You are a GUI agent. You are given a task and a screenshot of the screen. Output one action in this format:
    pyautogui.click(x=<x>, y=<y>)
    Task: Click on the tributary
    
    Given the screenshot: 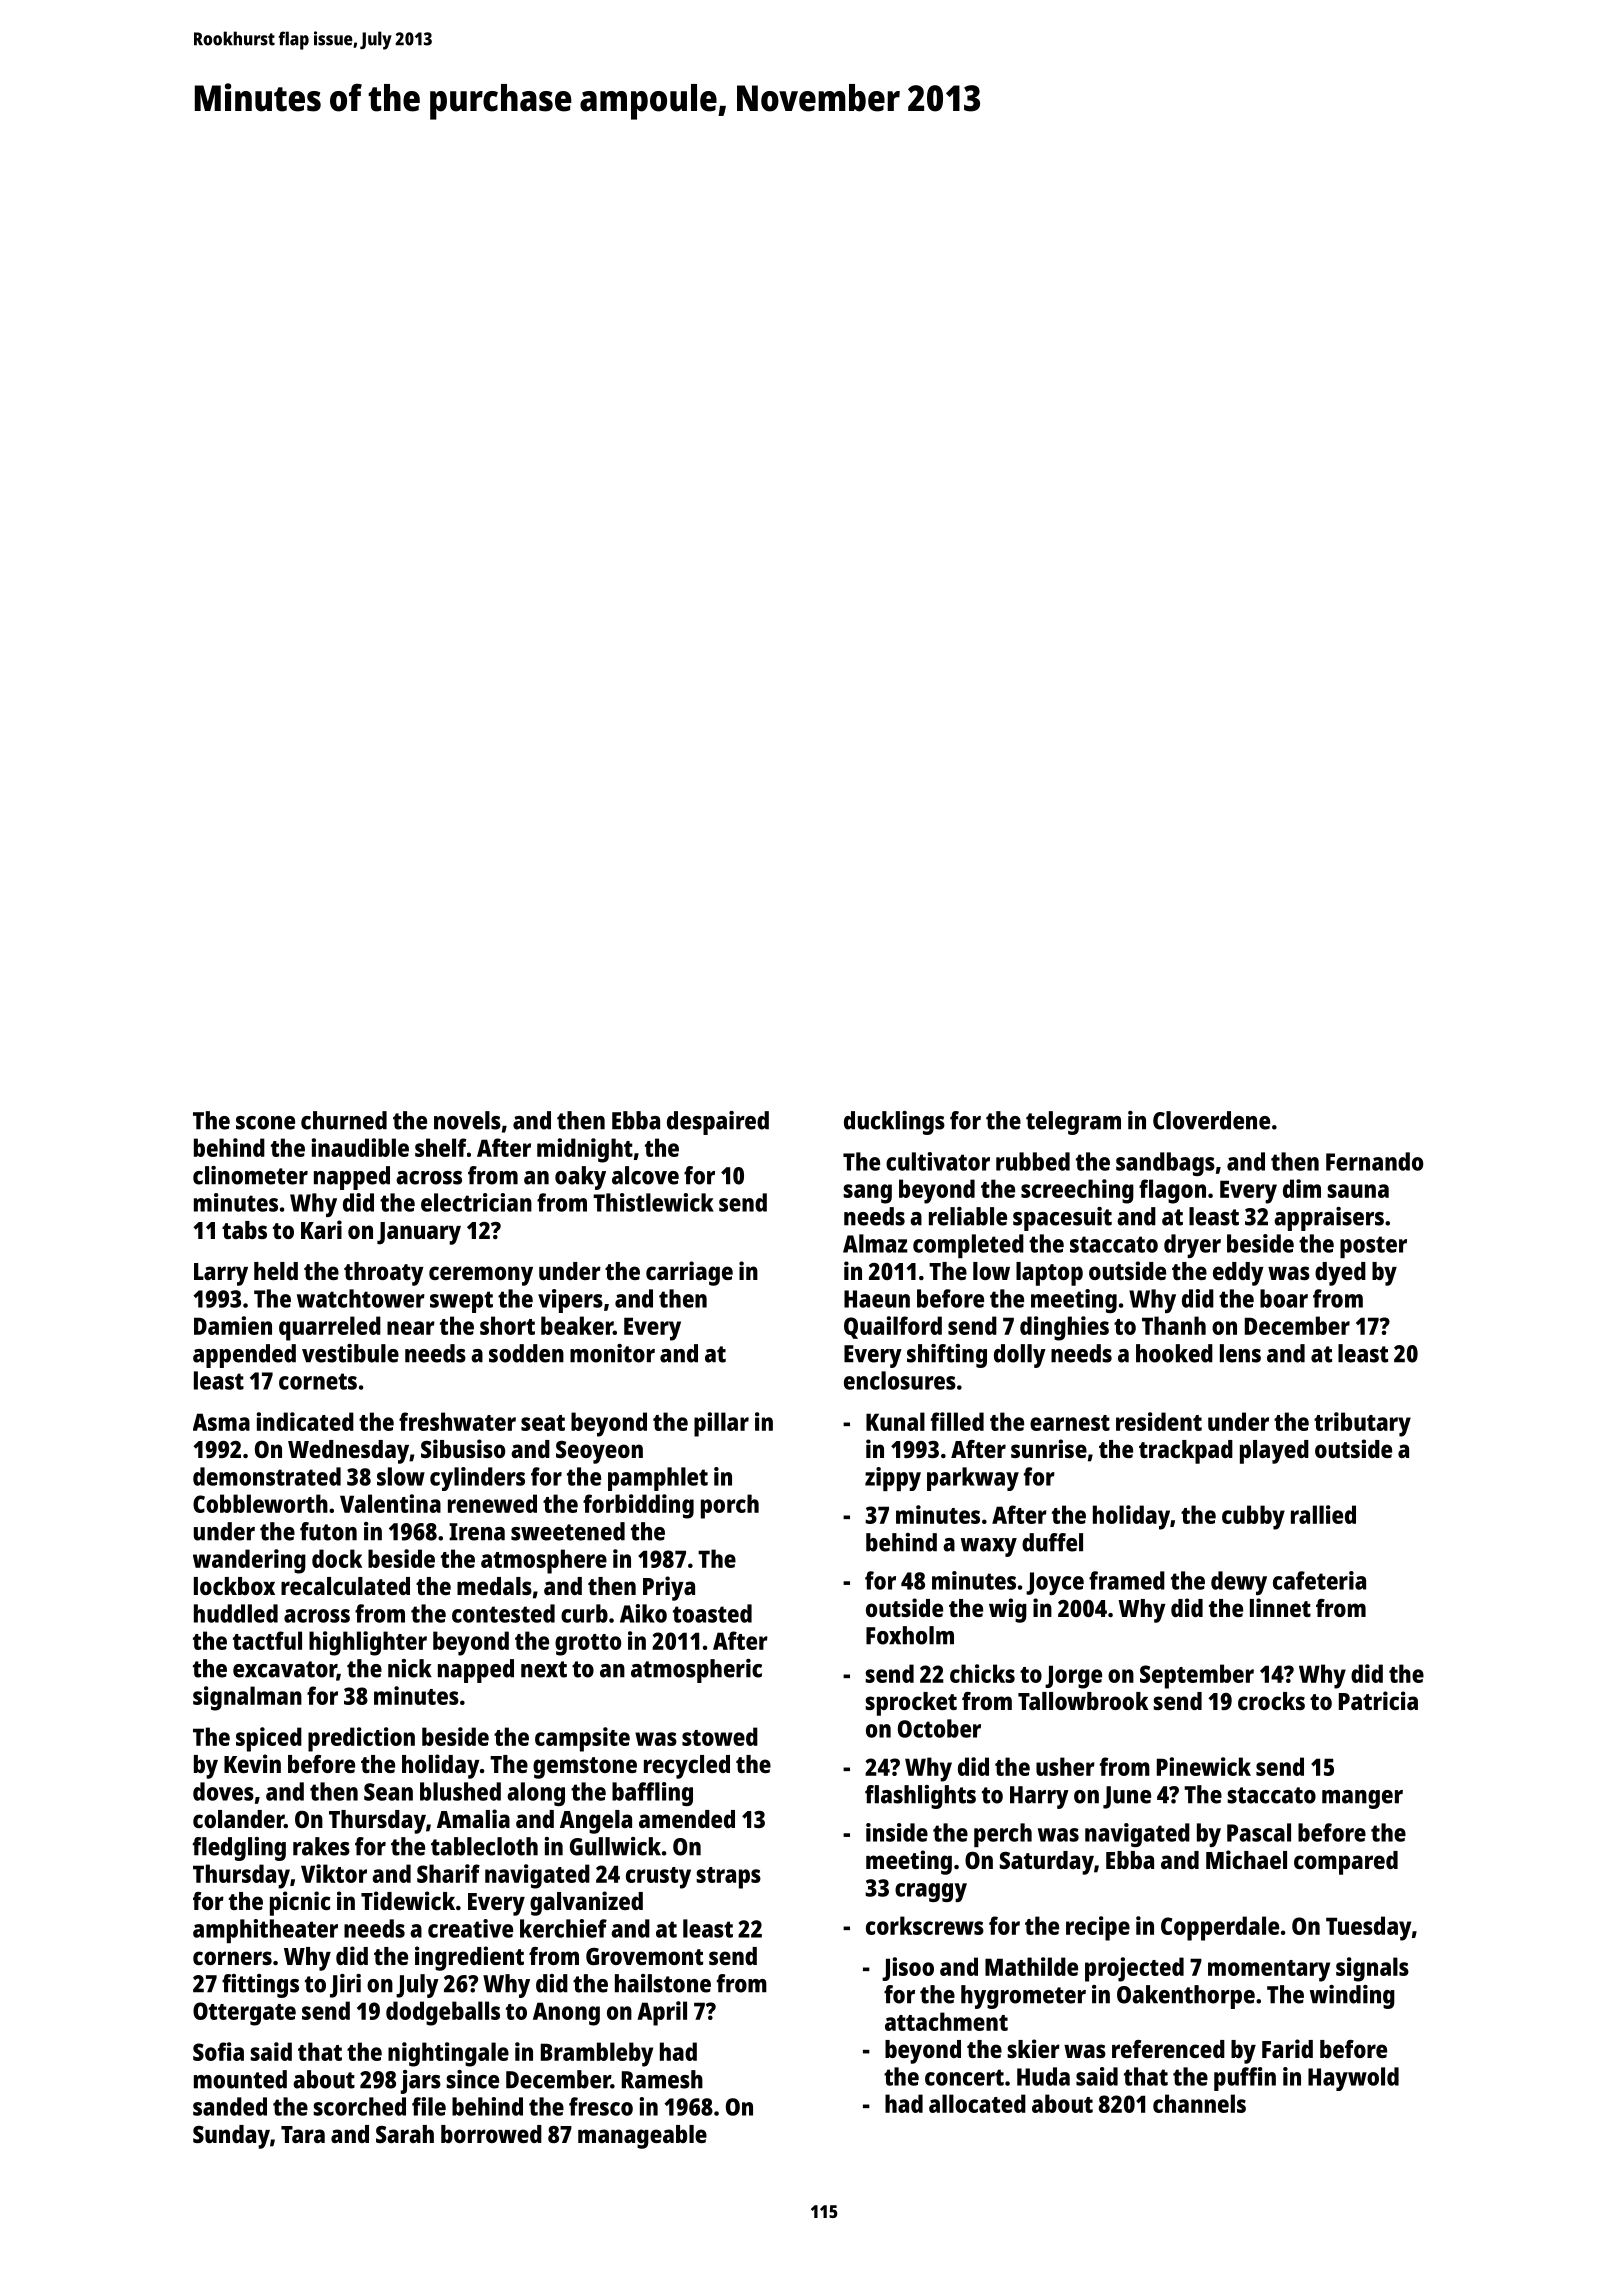 What is the action you would take?
    pyautogui.click(x=1362, y=1424)
